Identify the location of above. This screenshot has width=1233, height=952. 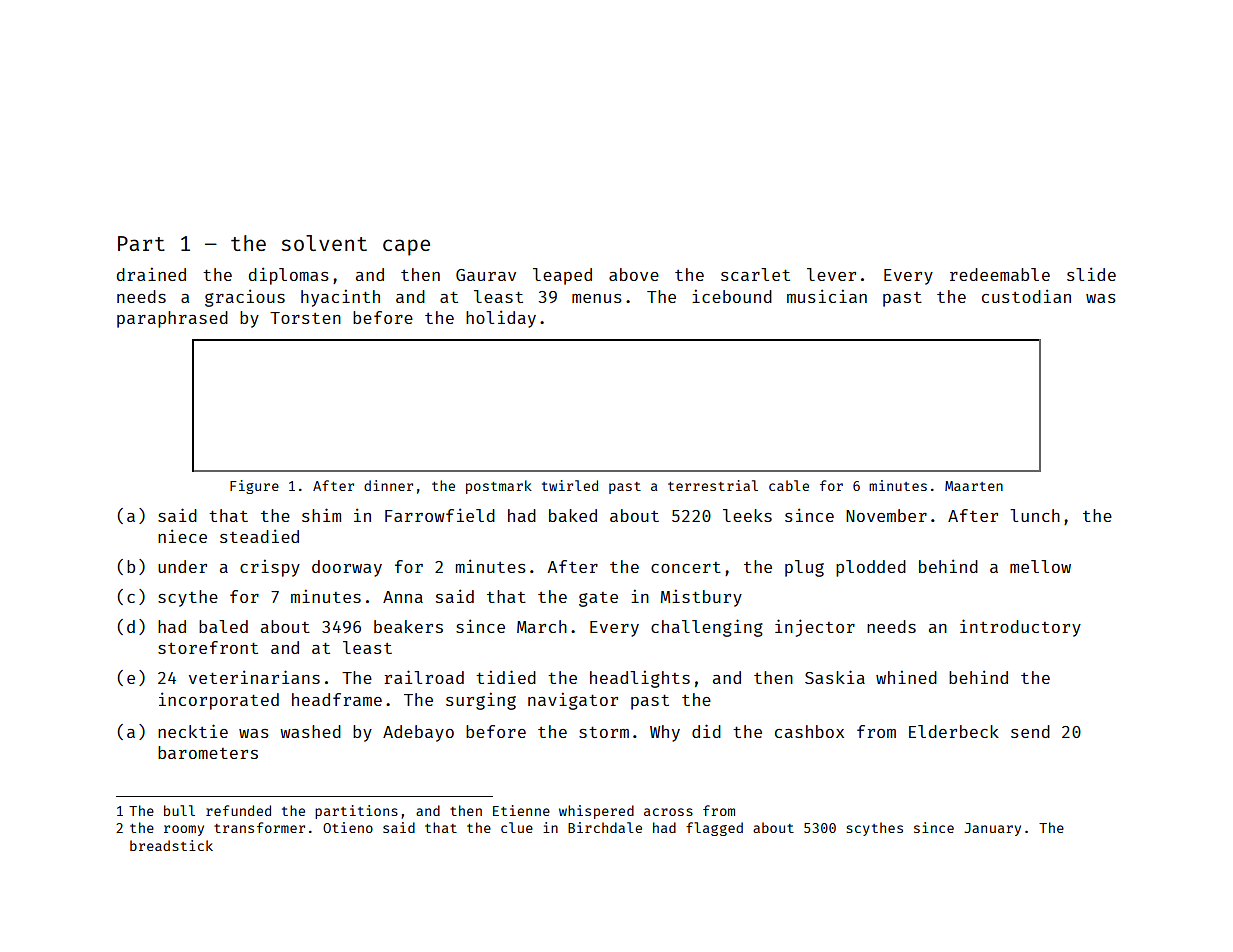
(634, 274).
